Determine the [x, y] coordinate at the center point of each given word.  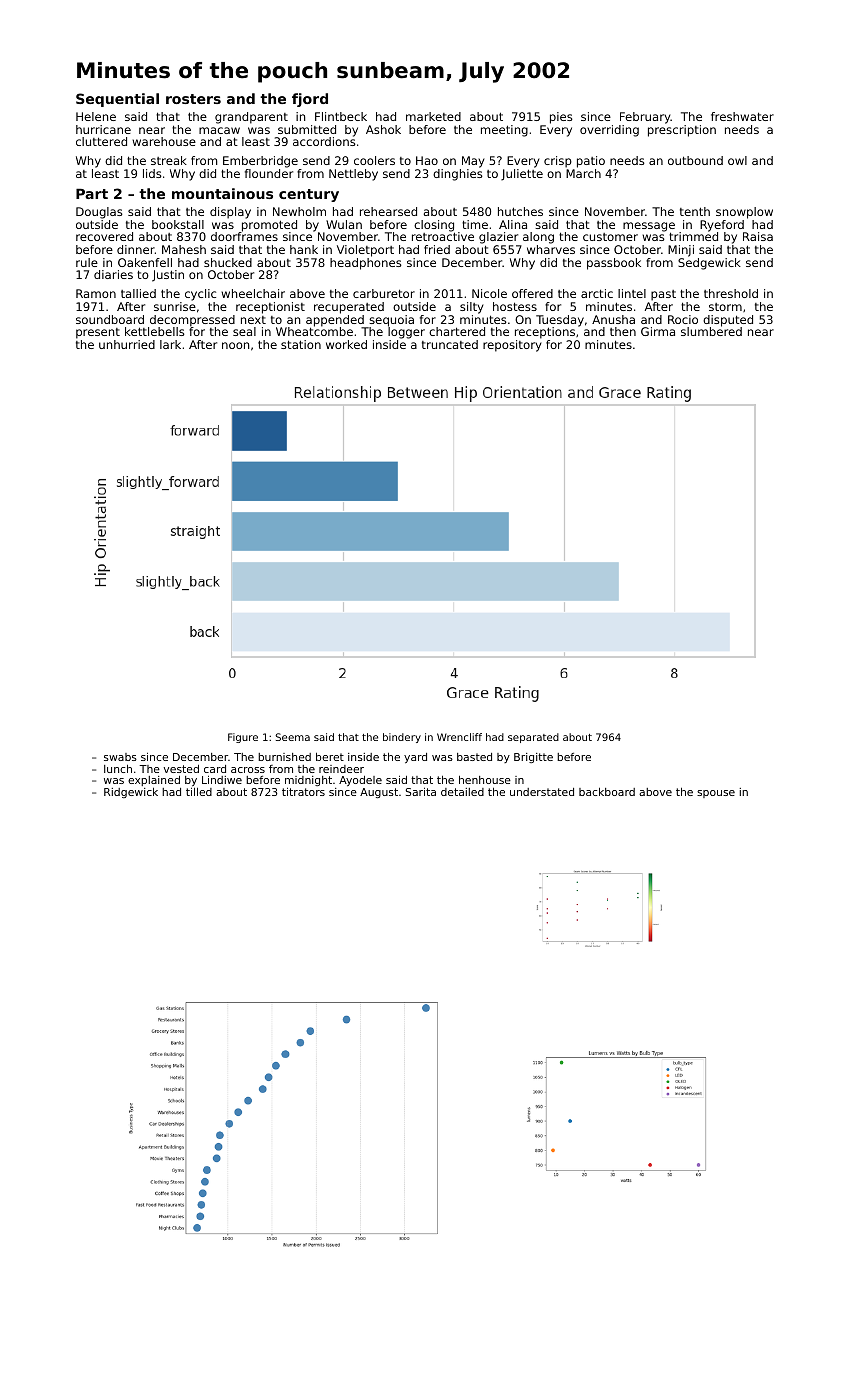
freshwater [742, 116]
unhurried [127, 344]
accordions [324, 141]
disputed [728, 321]
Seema [292, 737]
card [215, 769]
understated [542, 792]
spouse [716, 794]
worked [346, 344]
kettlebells [155, 331]
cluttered [101, 141]
